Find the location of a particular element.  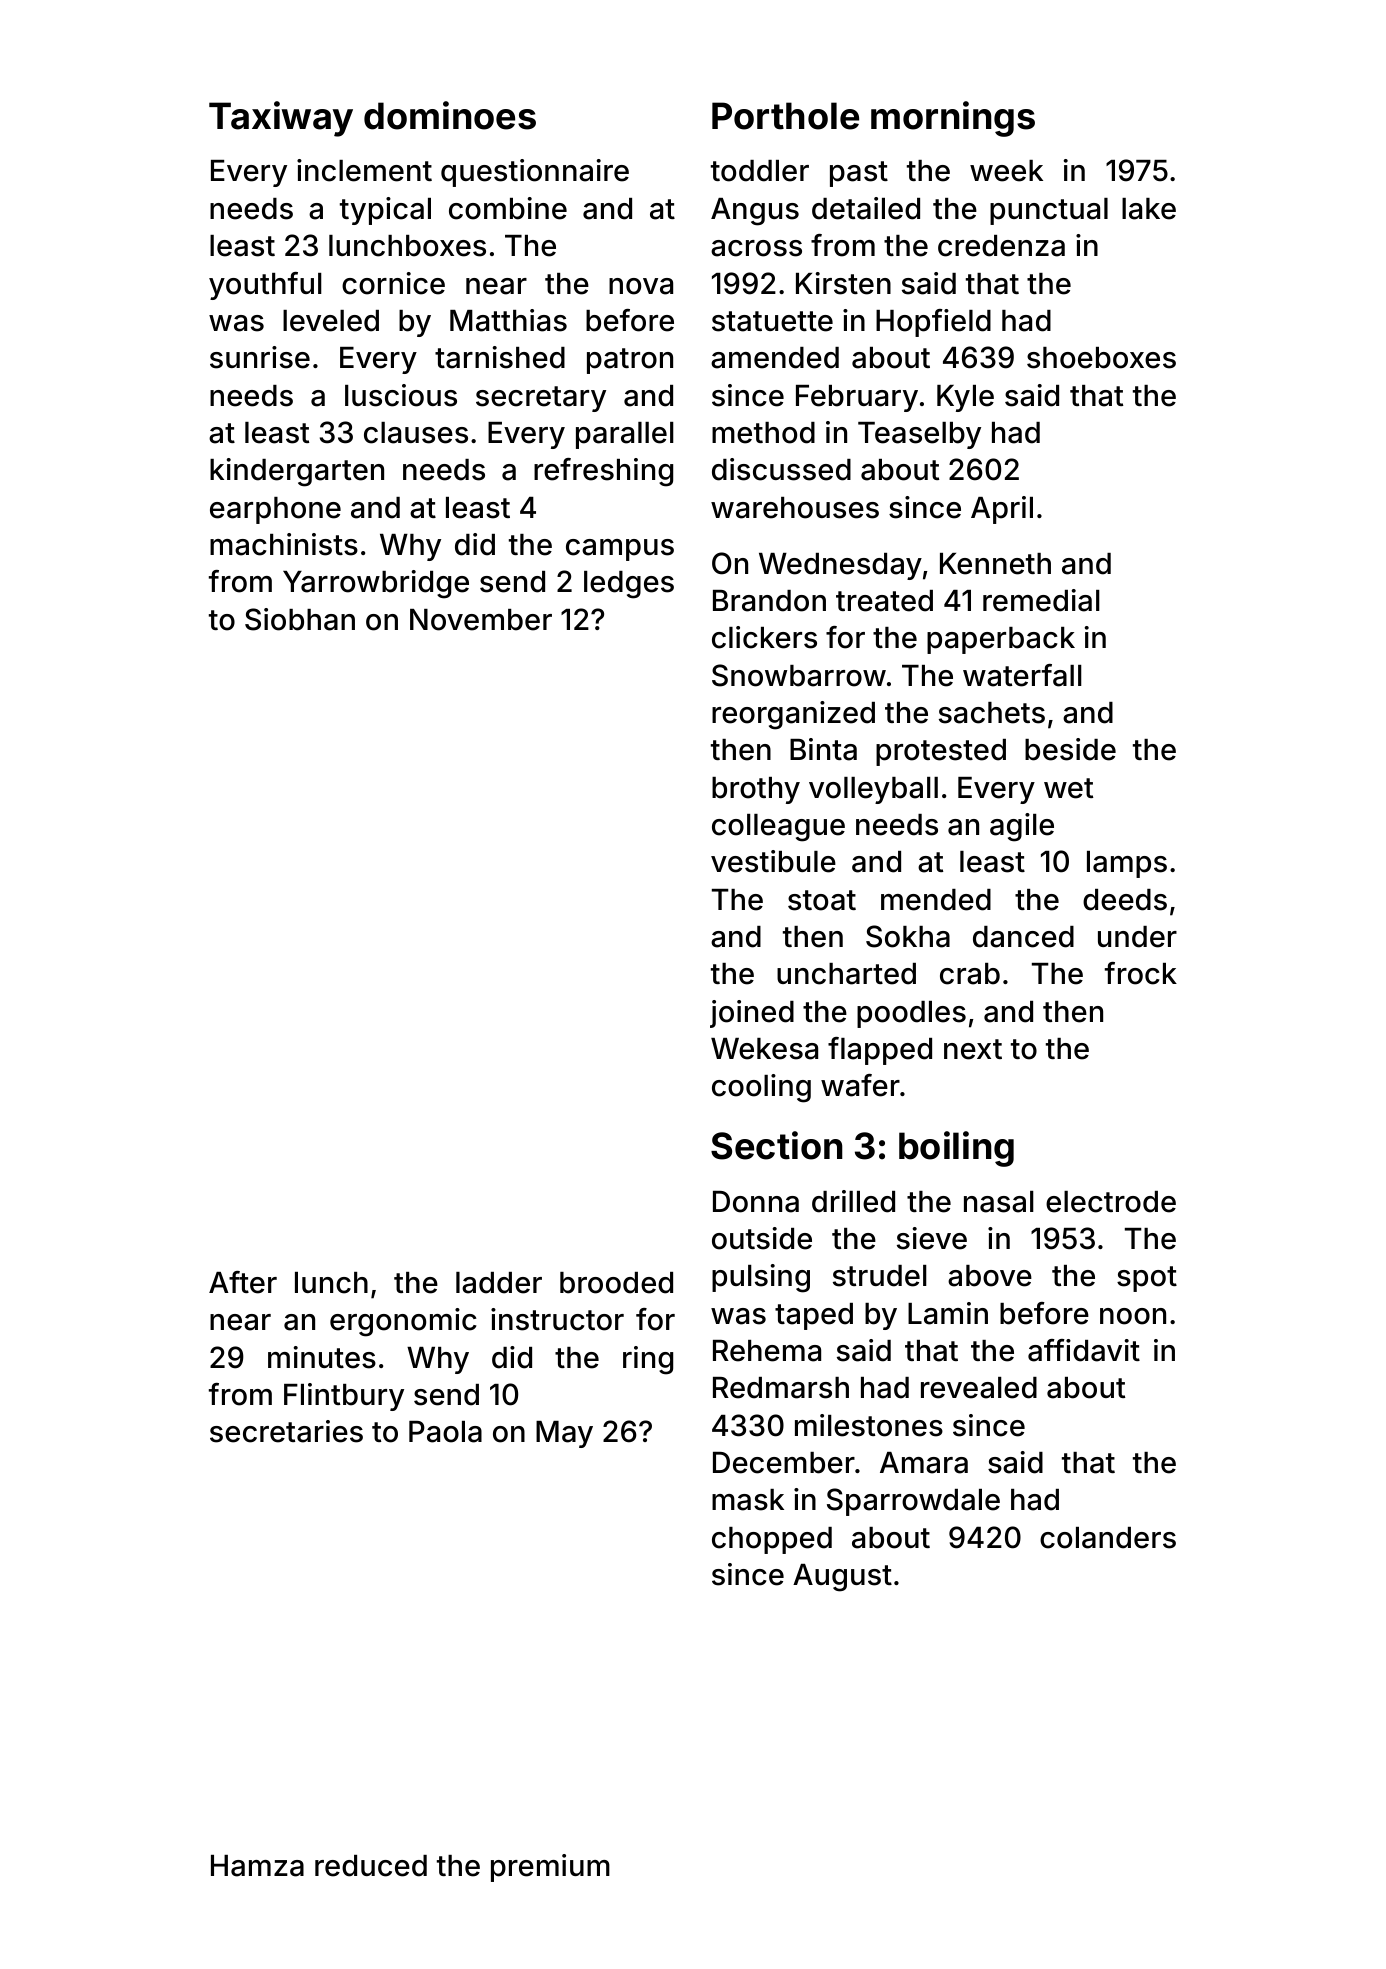

Porthole is located at coordinates (785, 116).
